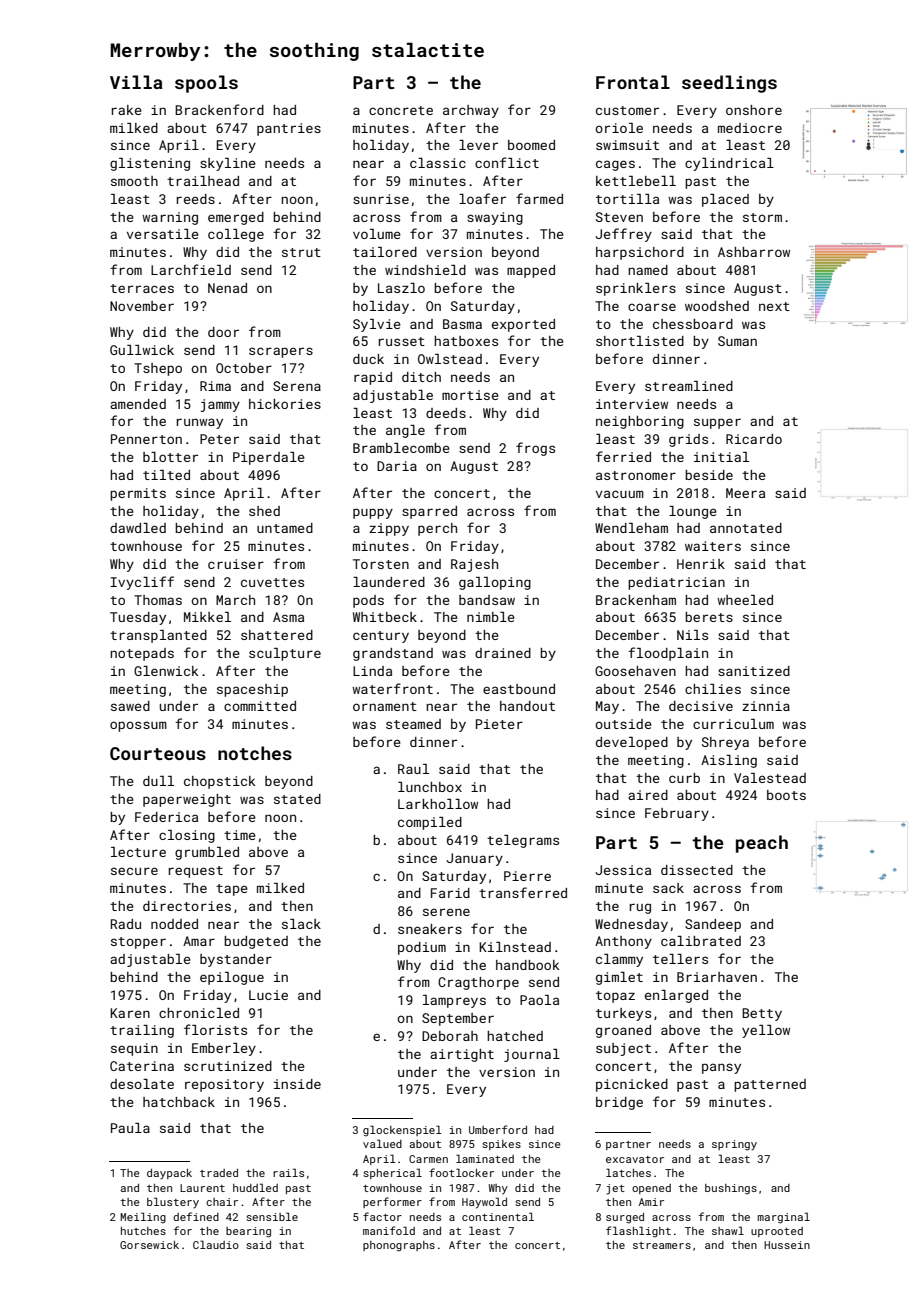 This page has width=924, height=1308. What do you see at coordinates (754, 252) in the page?
I see `Ashbarrow` at bounding box center [754, 252].
